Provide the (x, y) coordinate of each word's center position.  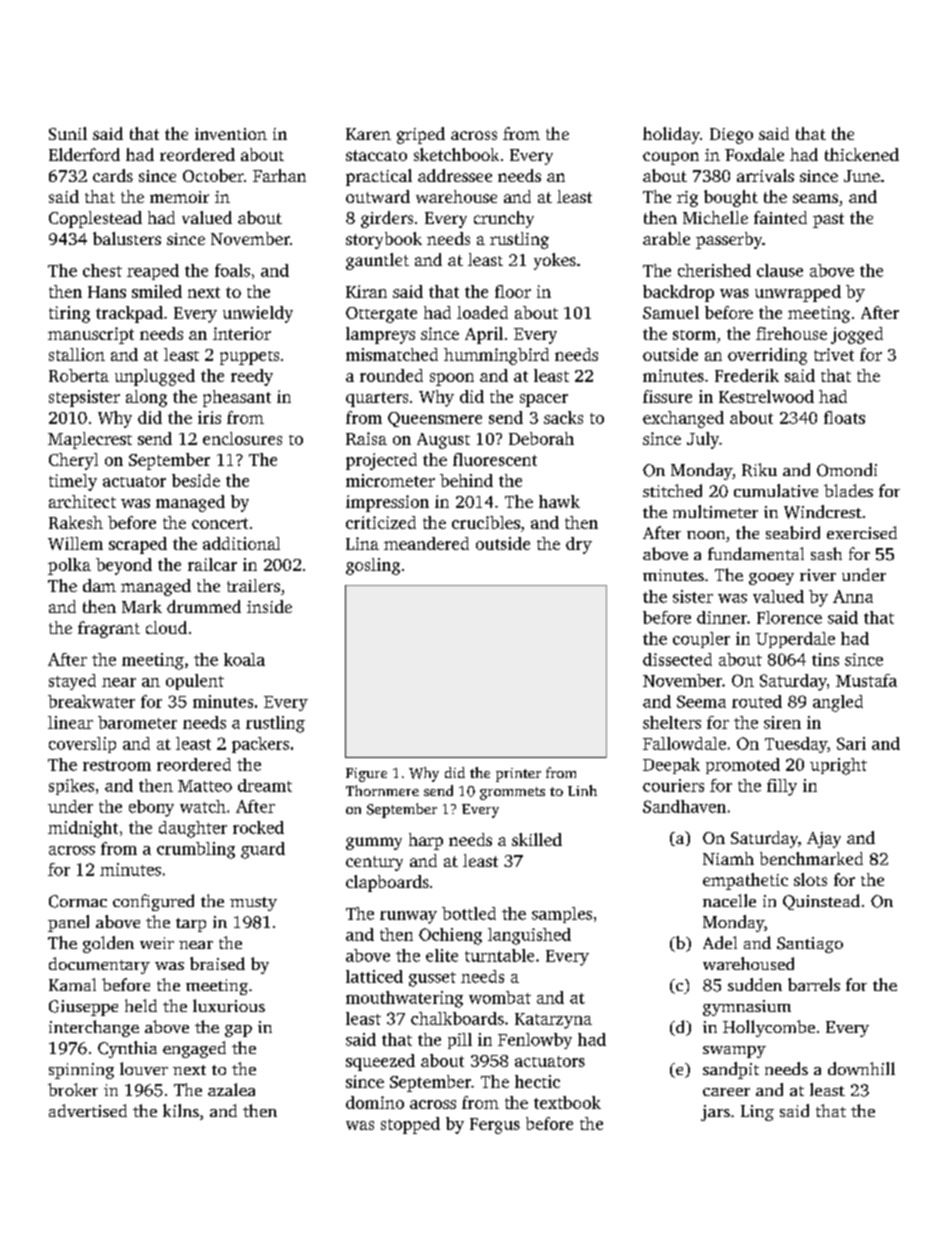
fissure (667, 396)
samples (562, 915)
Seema (701, 701)
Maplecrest (90, 440)
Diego (731, 136)
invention (231, 134)
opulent (195, 682)
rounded (391, 375)
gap (238, 1031)
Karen (368, 134)
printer (518, 775)
